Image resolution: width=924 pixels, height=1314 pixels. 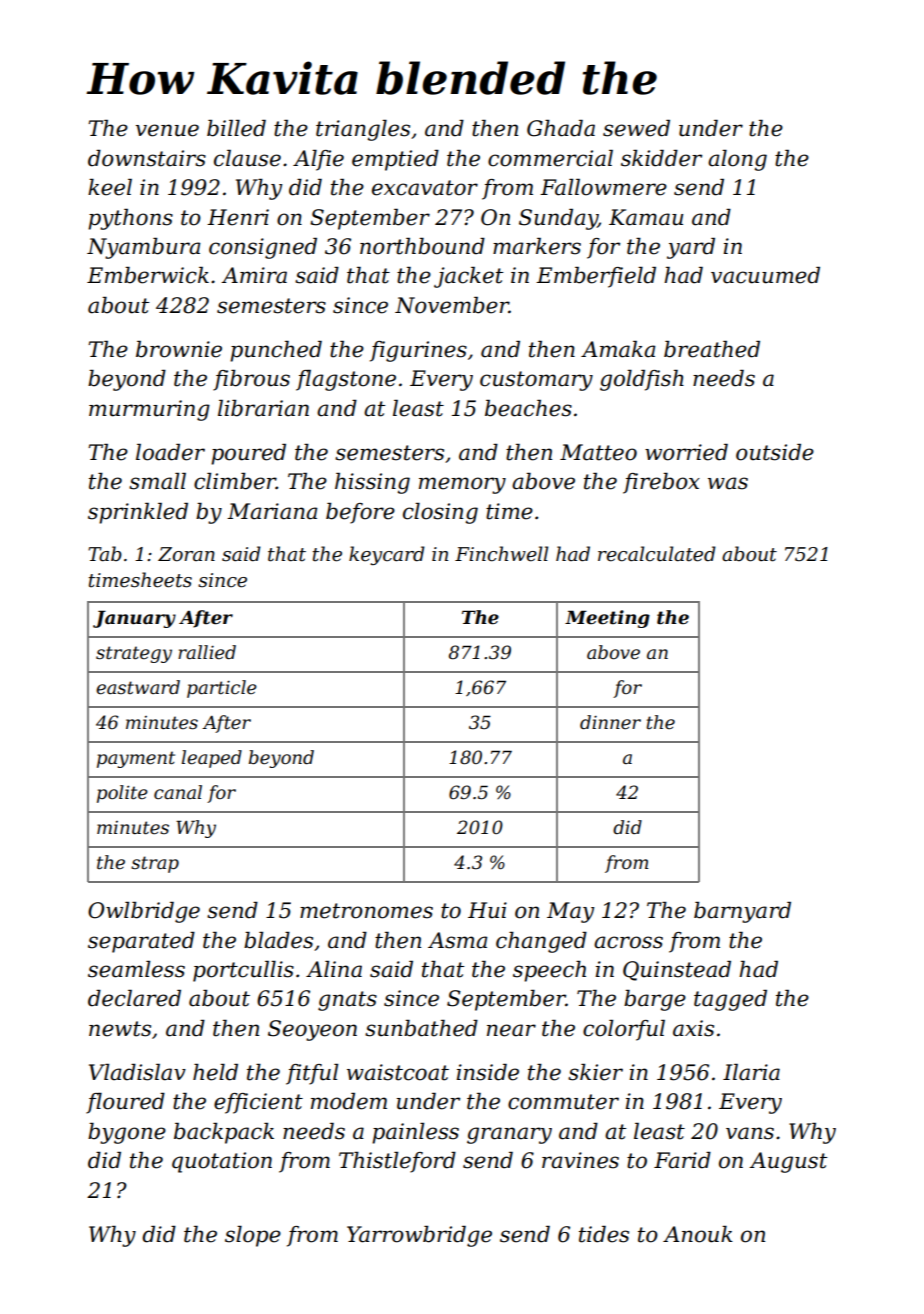 What do you see at coordinates (167, 130) in the document?
I see `venue` at bounding box center [167, 130].
